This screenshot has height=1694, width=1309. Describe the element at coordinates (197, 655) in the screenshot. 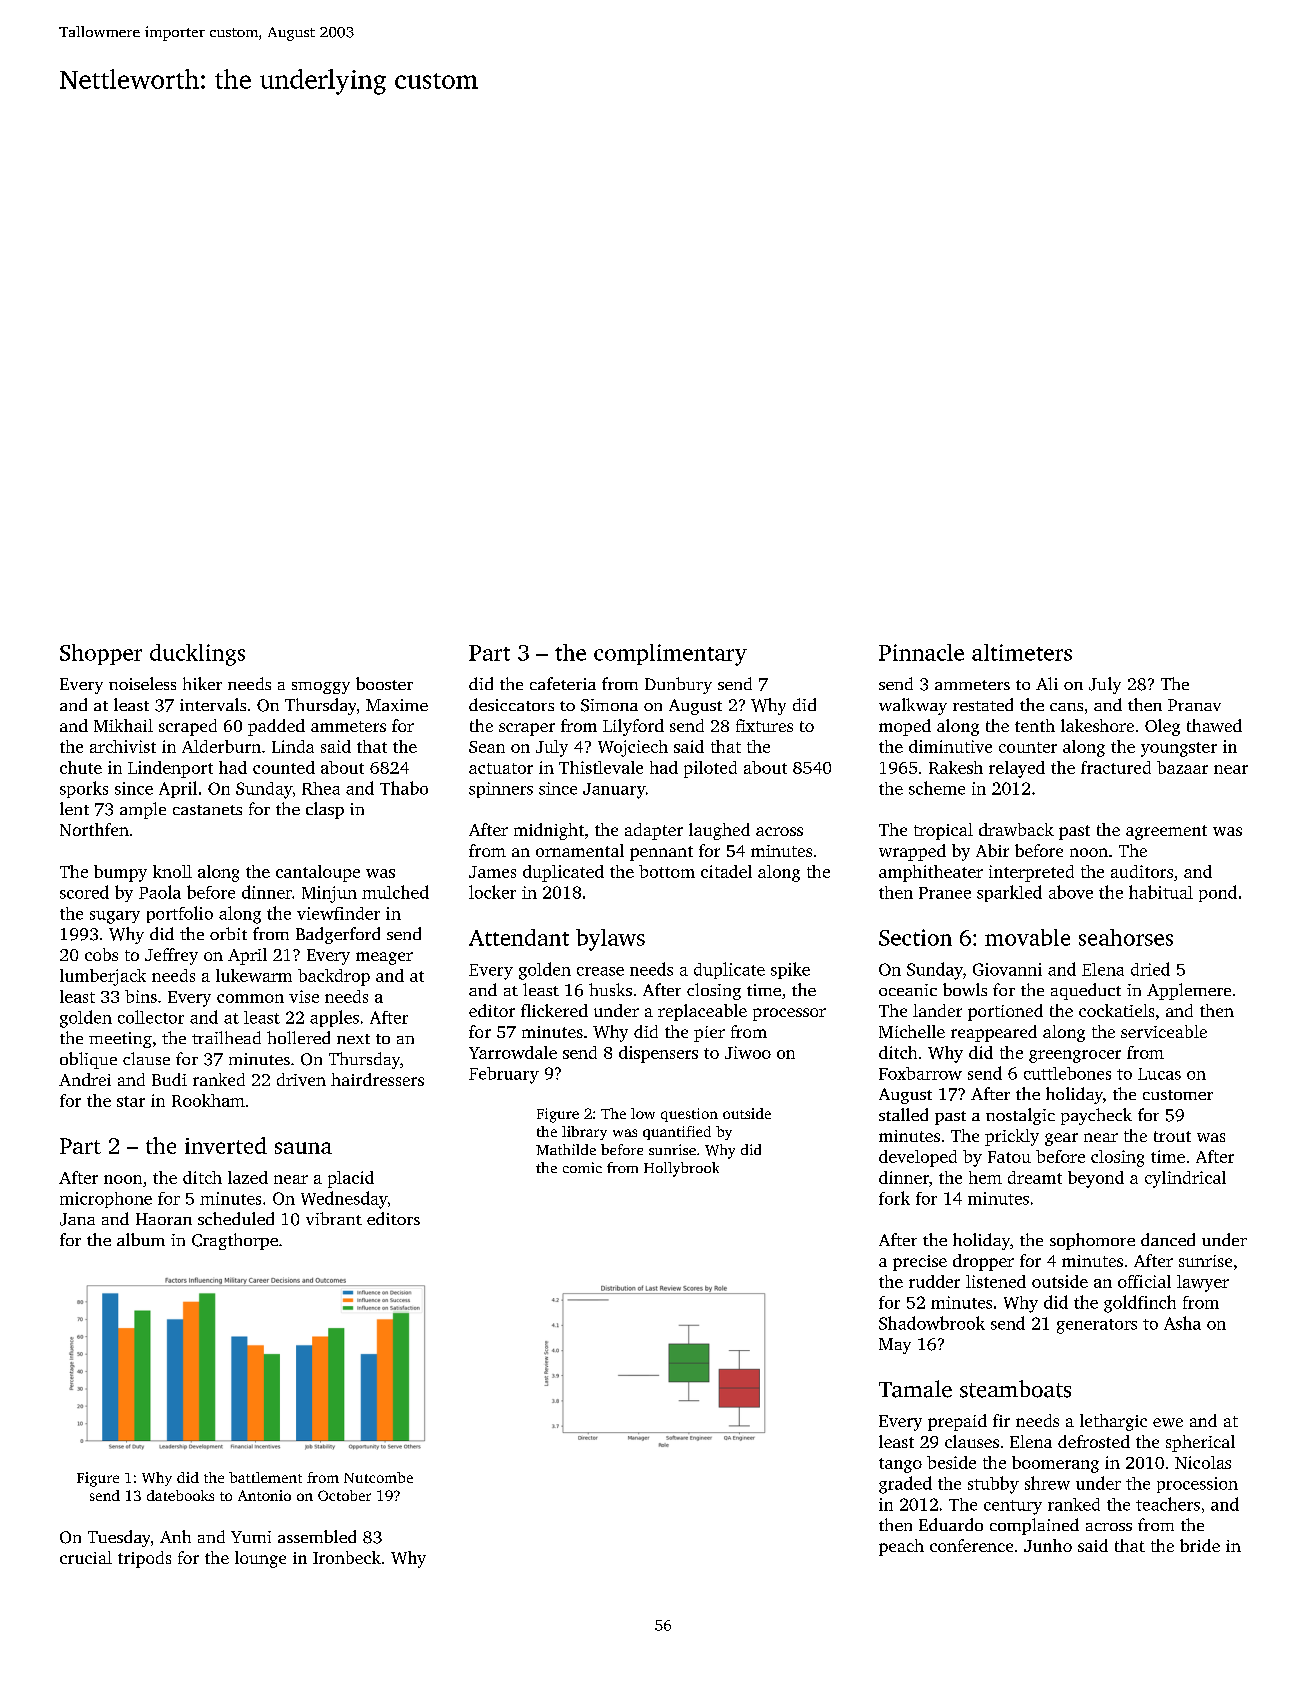

I see `ducklings` at that location.
